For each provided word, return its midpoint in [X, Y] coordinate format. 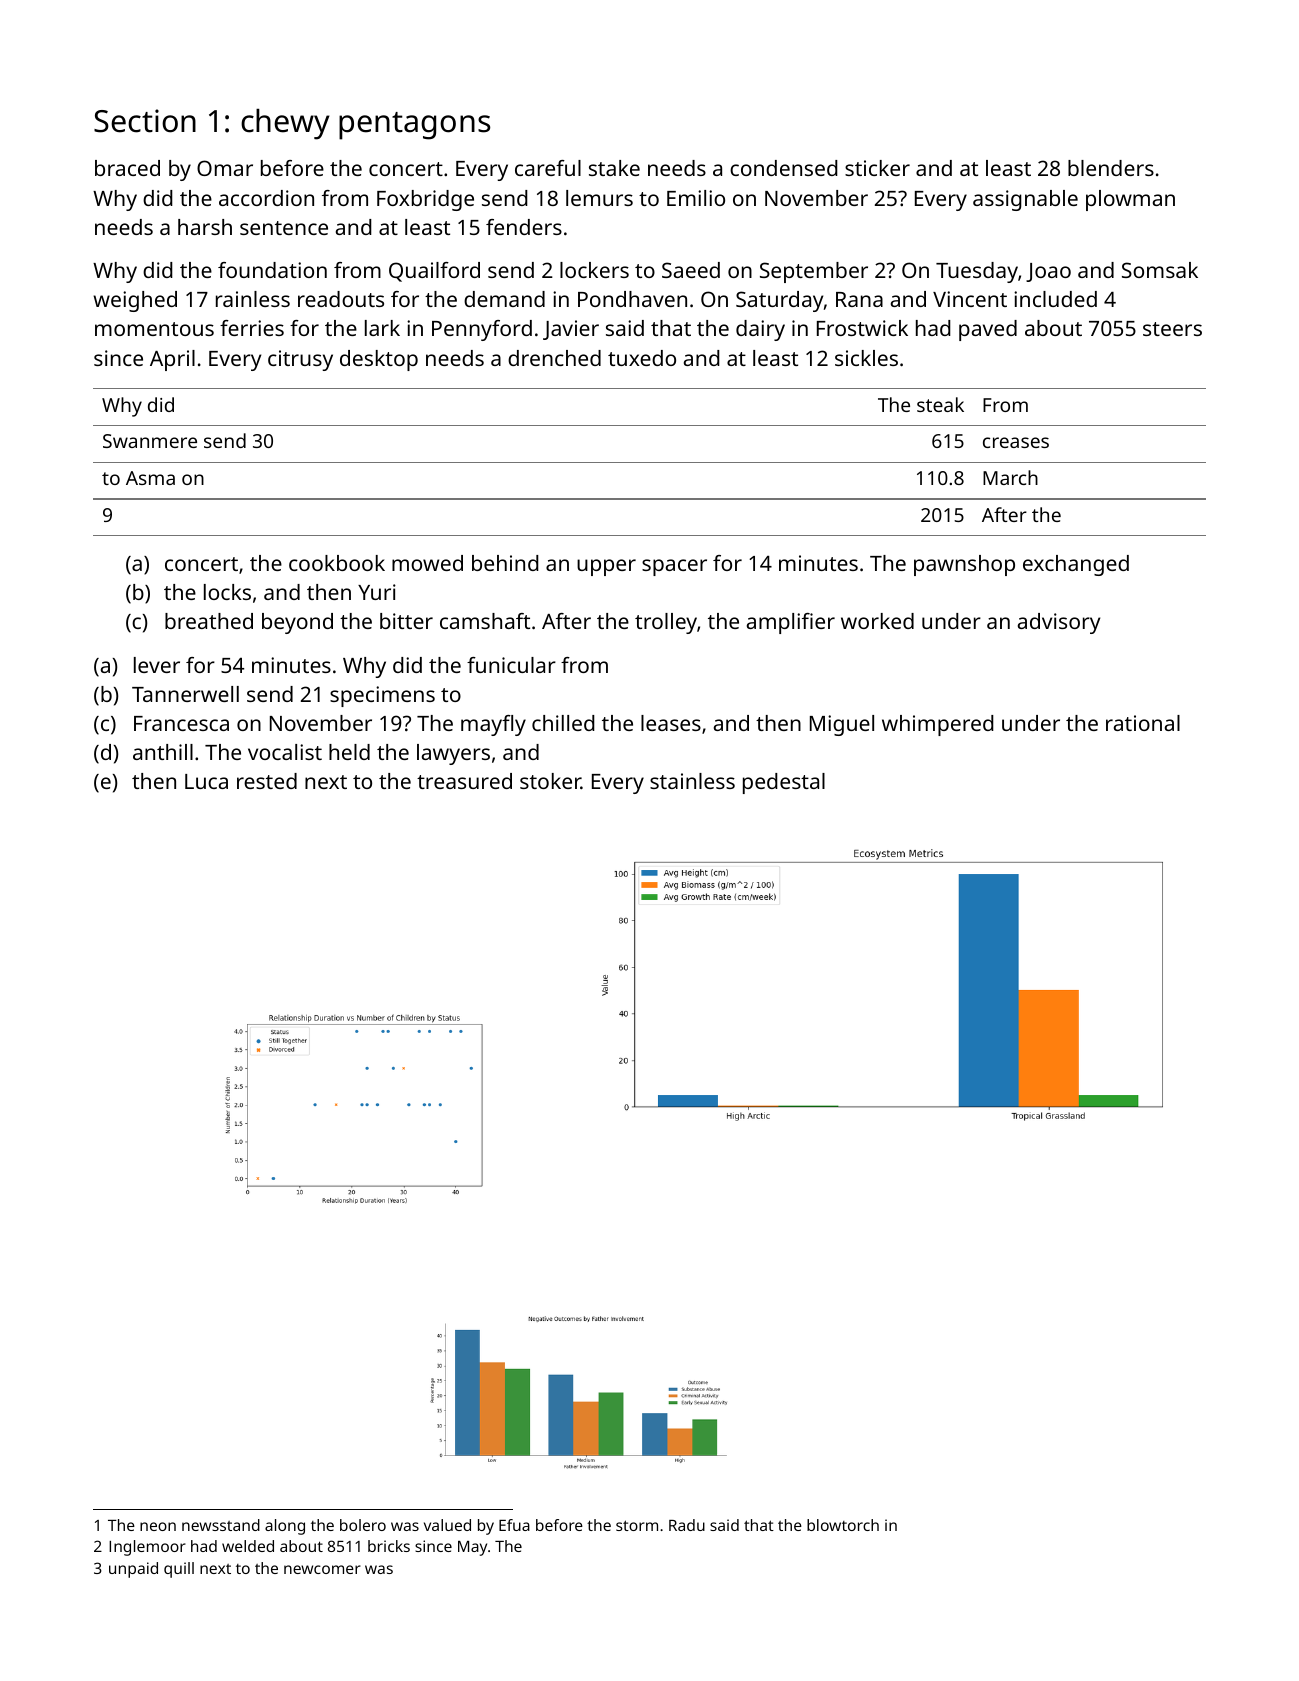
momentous [154, 329]
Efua [514, 1525]
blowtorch [843, 1525]
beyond [297, 623]
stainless [692, 781]
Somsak [1160, 270]
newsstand [221, 1525]
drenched [554, 358]
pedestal [784, 783]
